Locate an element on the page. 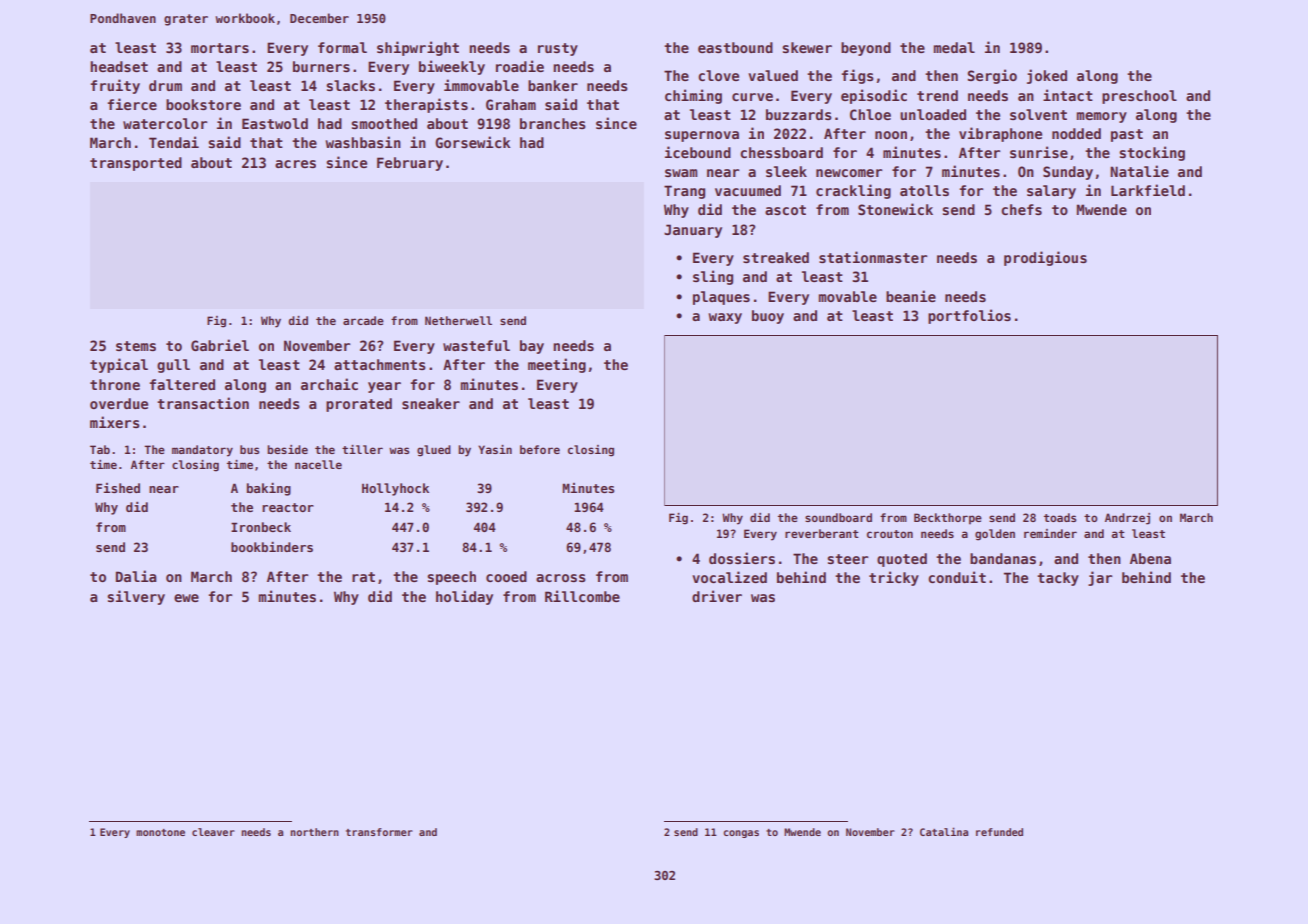 This image has width=1308, height=924. acres is located at coordinates (295, 164).
